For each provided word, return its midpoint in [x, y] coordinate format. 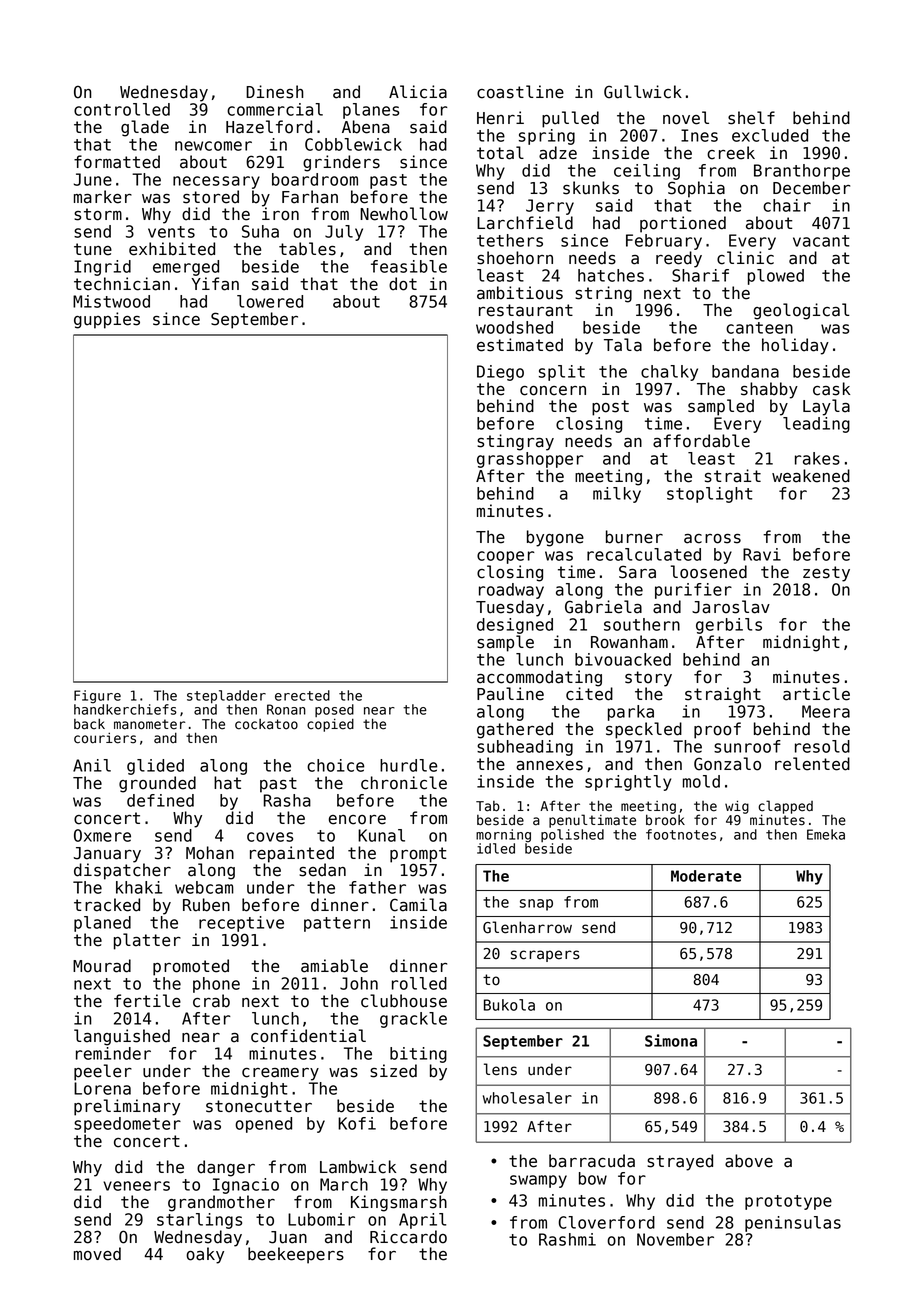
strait [733, 476]
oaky [205, 1255]
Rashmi [567, 1239]
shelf [751, 118]
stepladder [226, 696]
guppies [107, 320]
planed [102, 924]
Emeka [826, 834]
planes [371, 111]
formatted [117, 162]
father [377, 887]
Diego [500, 373]
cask [831, 389]
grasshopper [530, 460]
